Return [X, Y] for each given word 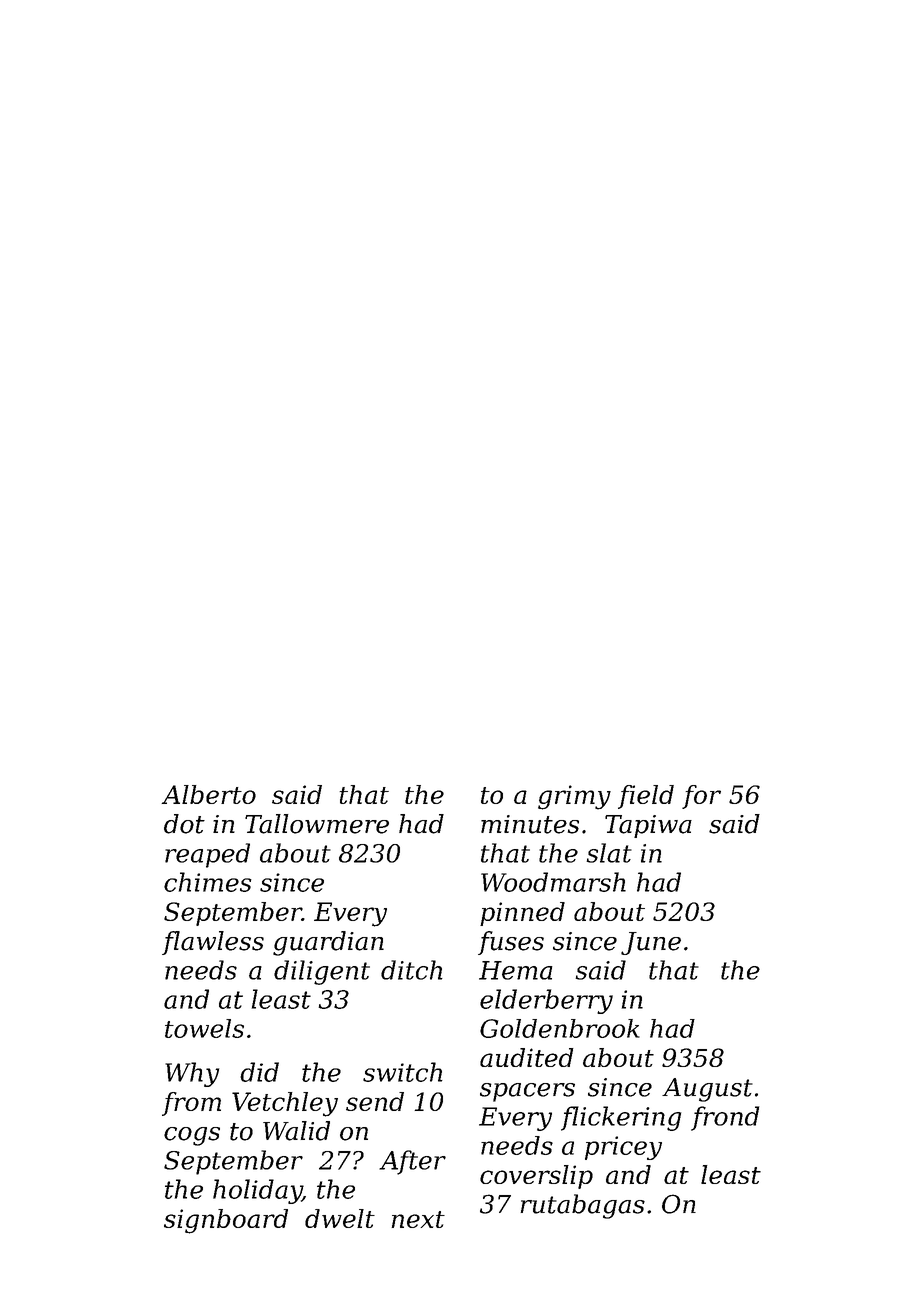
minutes [530, 824]
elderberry [546, 1001]
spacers [527, 1092]
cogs [192, 1136]
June [651, 943]
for [701, 797]
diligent [322, 972]
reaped [207, 855]
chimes [208, 882]
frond [725, 1118]
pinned [522, 914]
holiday [257, 1191]
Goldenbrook [560, 1028]
